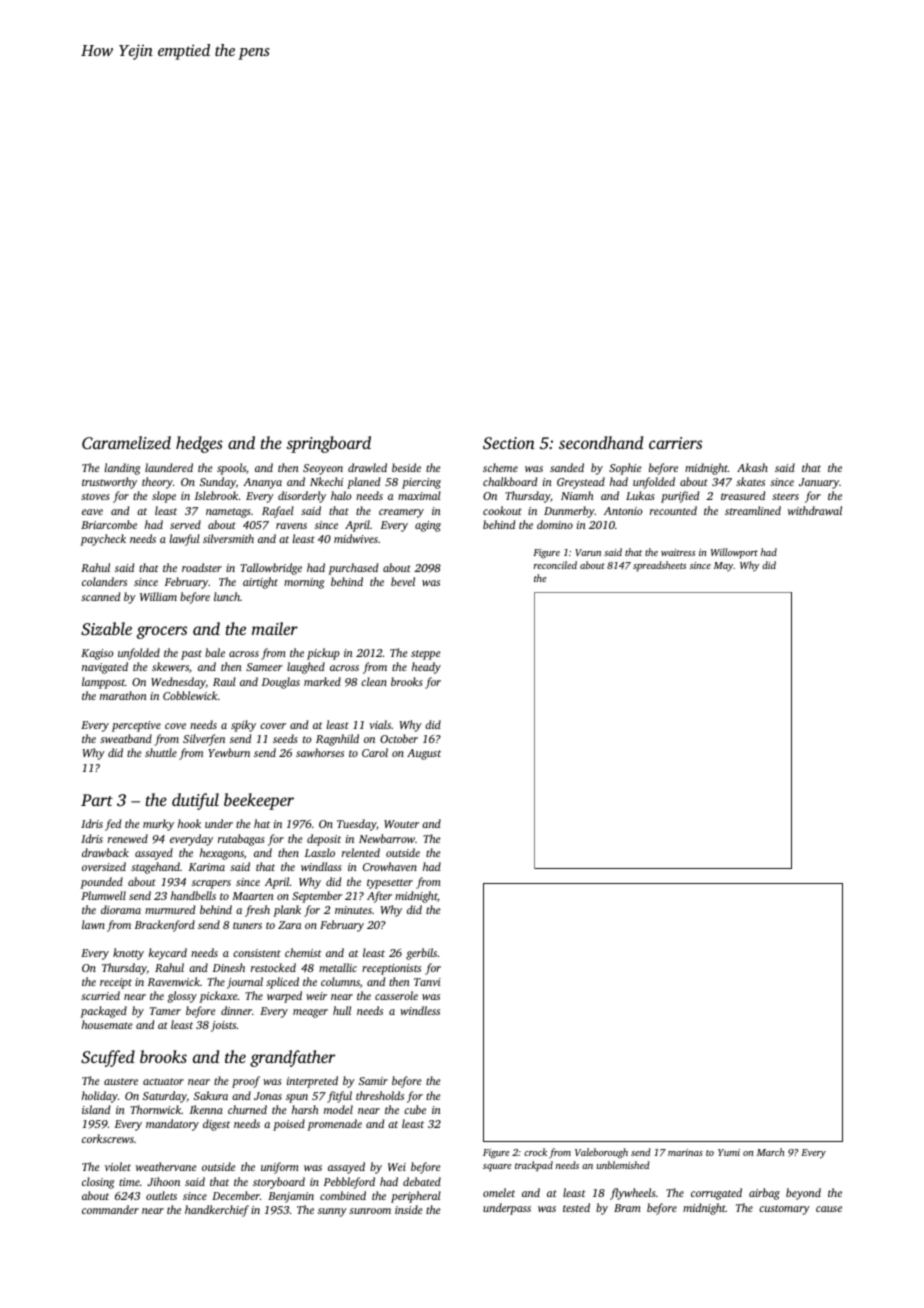  Describe the element at coordinates (724, 567) in the screenshot. I see `May` at that location.
